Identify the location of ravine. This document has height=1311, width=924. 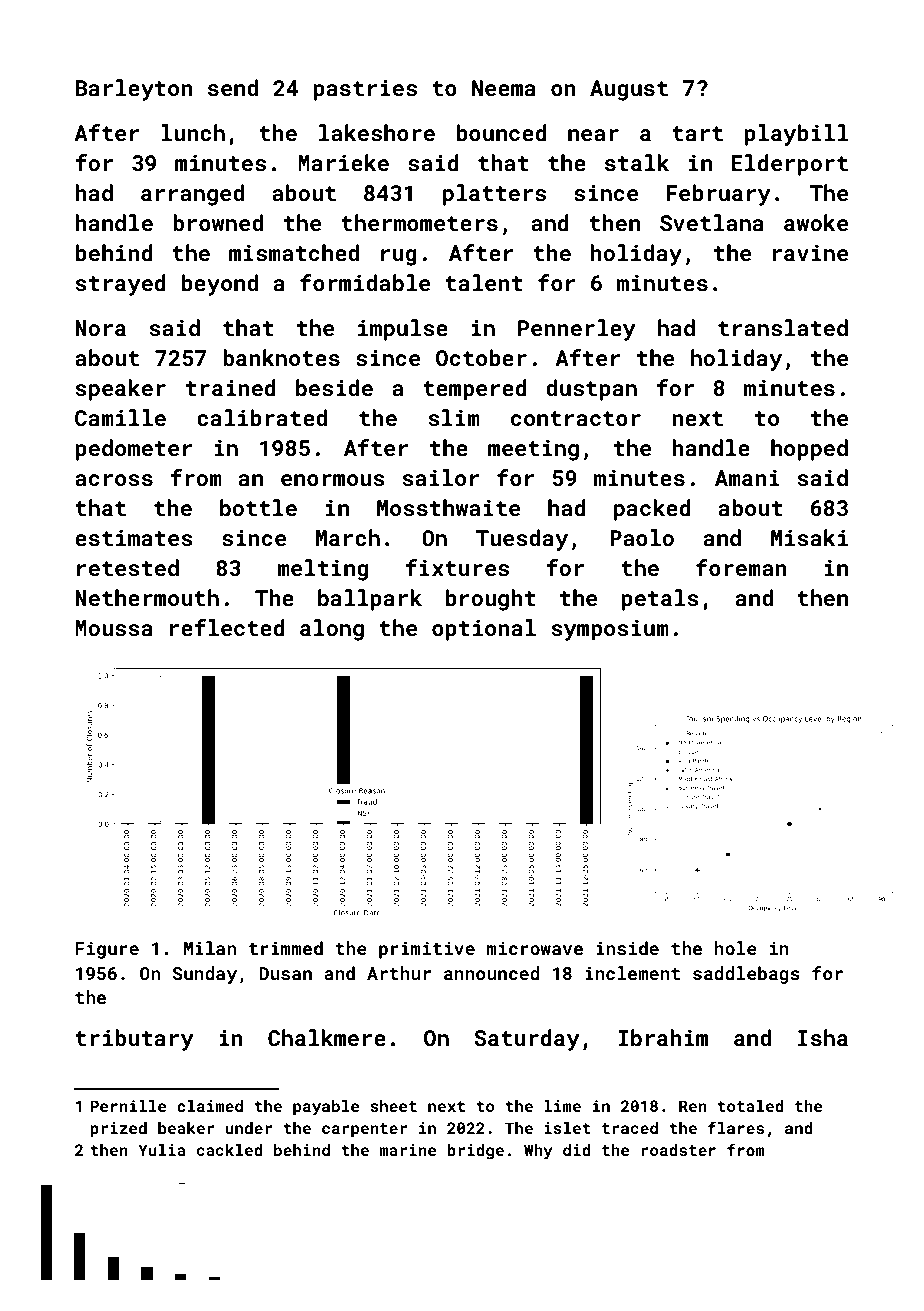
(810, 253).
